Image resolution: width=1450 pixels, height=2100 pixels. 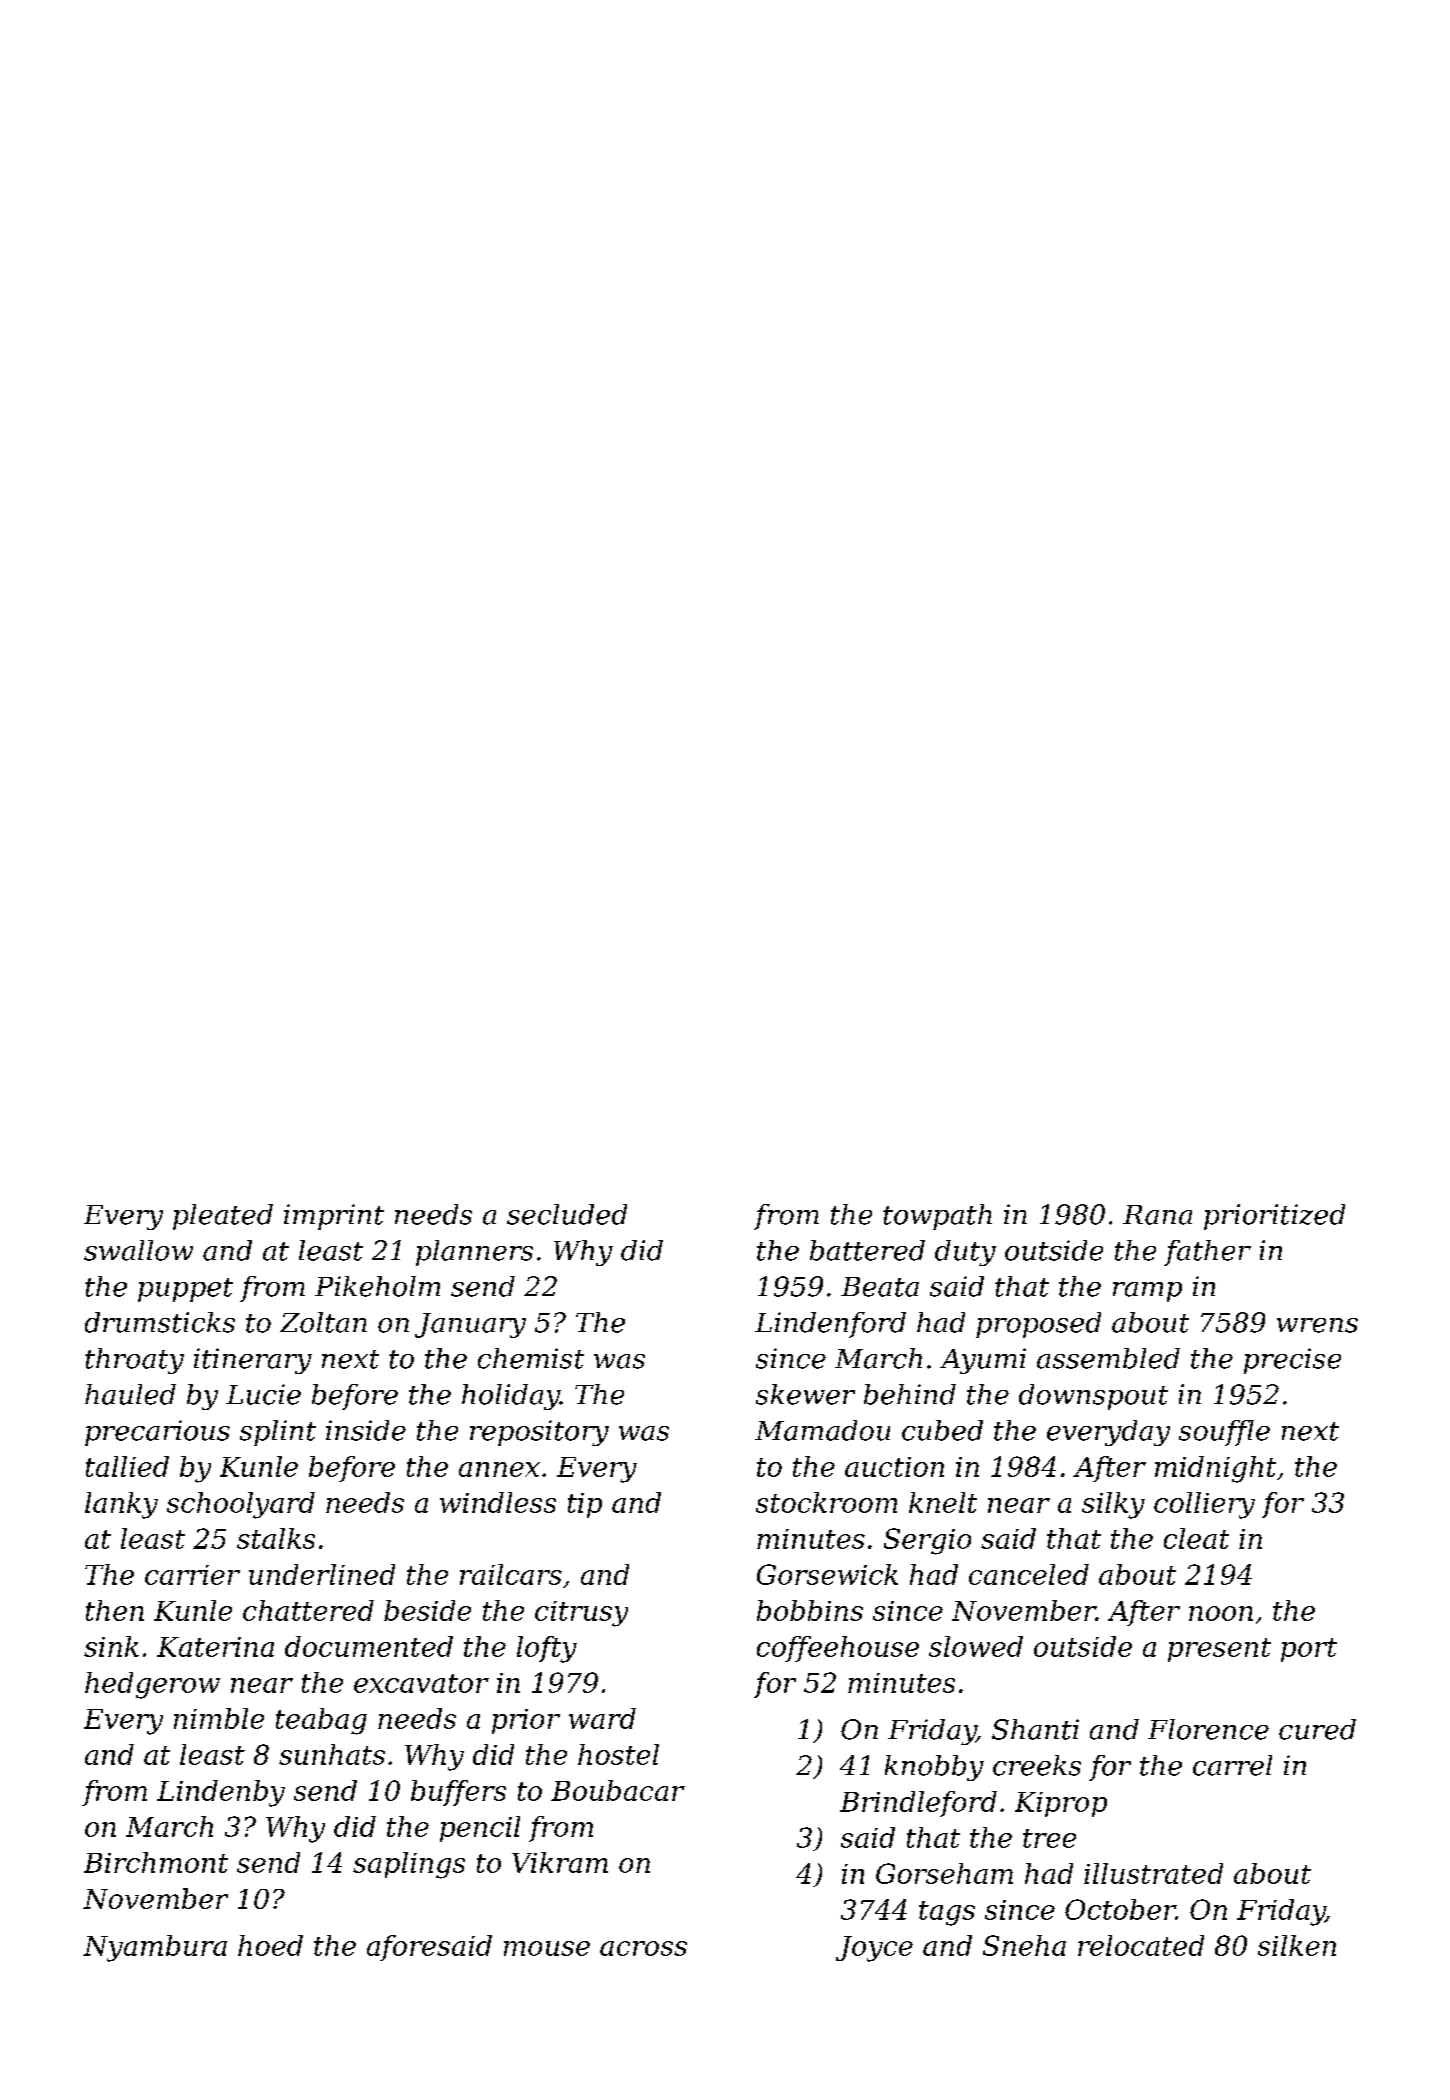 I want to click on chattered, so click(x=308, y=1610).
